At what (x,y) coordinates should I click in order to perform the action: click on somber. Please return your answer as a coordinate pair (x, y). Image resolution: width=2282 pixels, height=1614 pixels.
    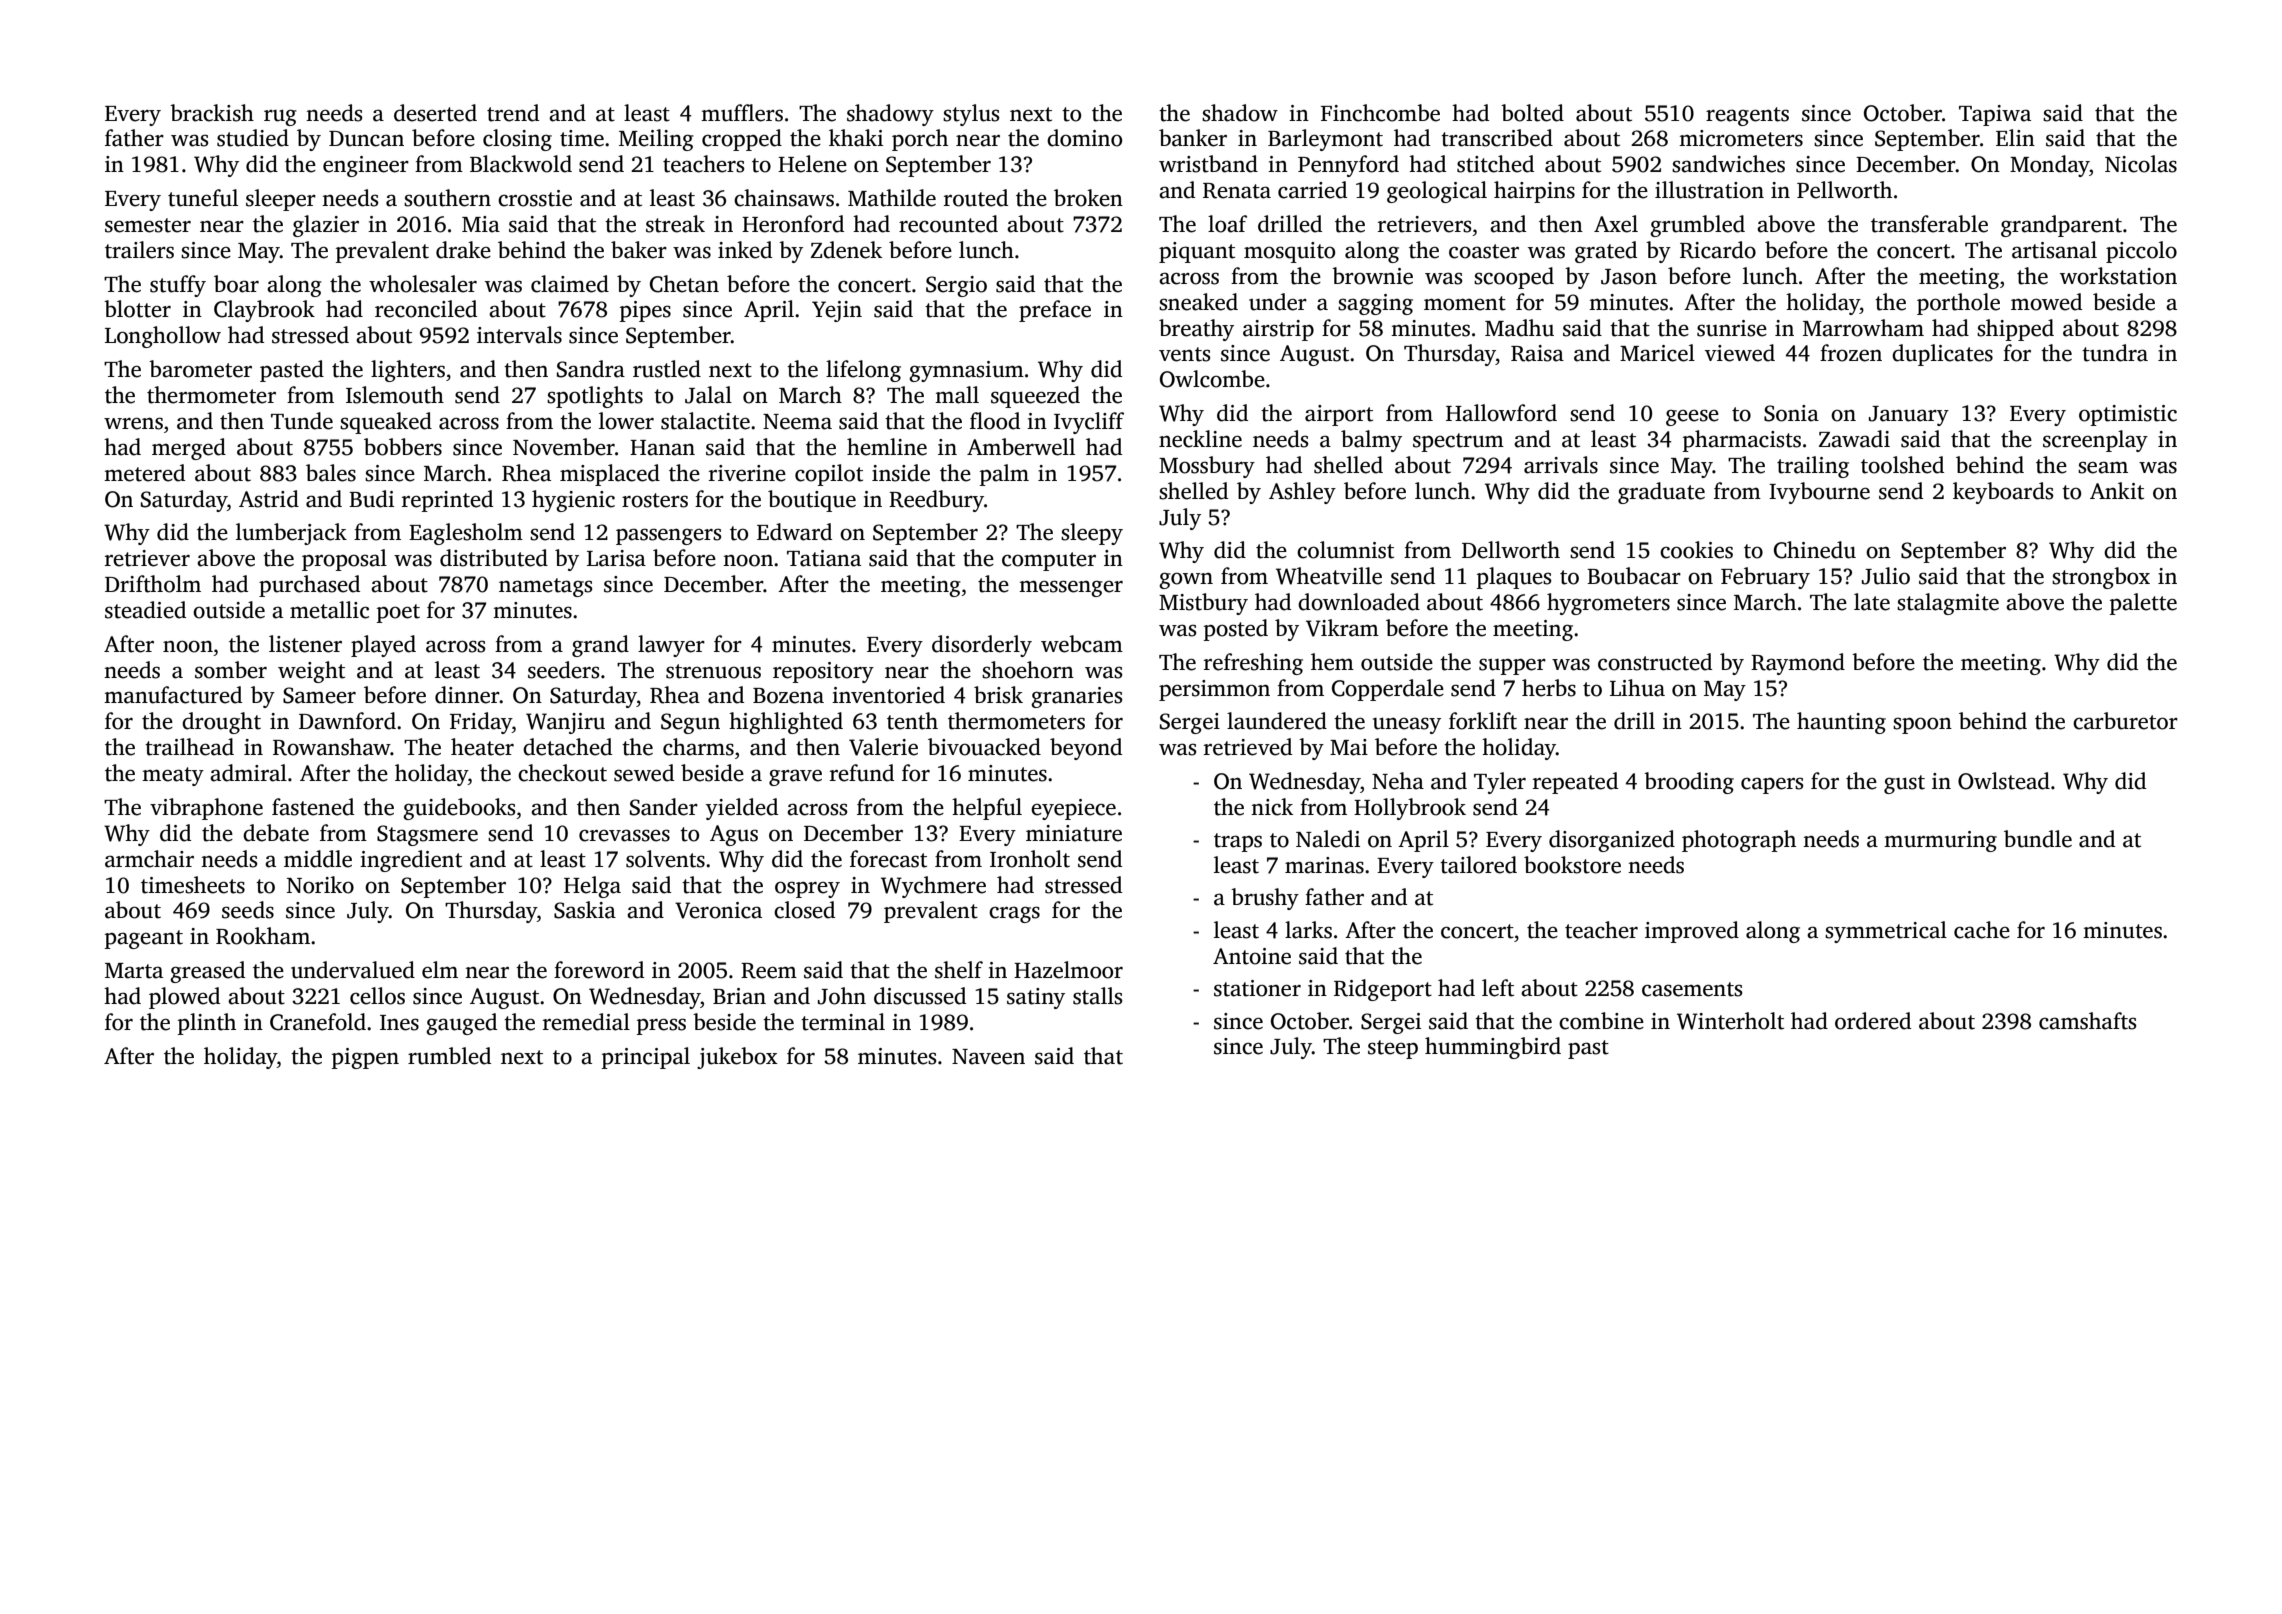
    Looking at the image, I should click on (231, 670).
